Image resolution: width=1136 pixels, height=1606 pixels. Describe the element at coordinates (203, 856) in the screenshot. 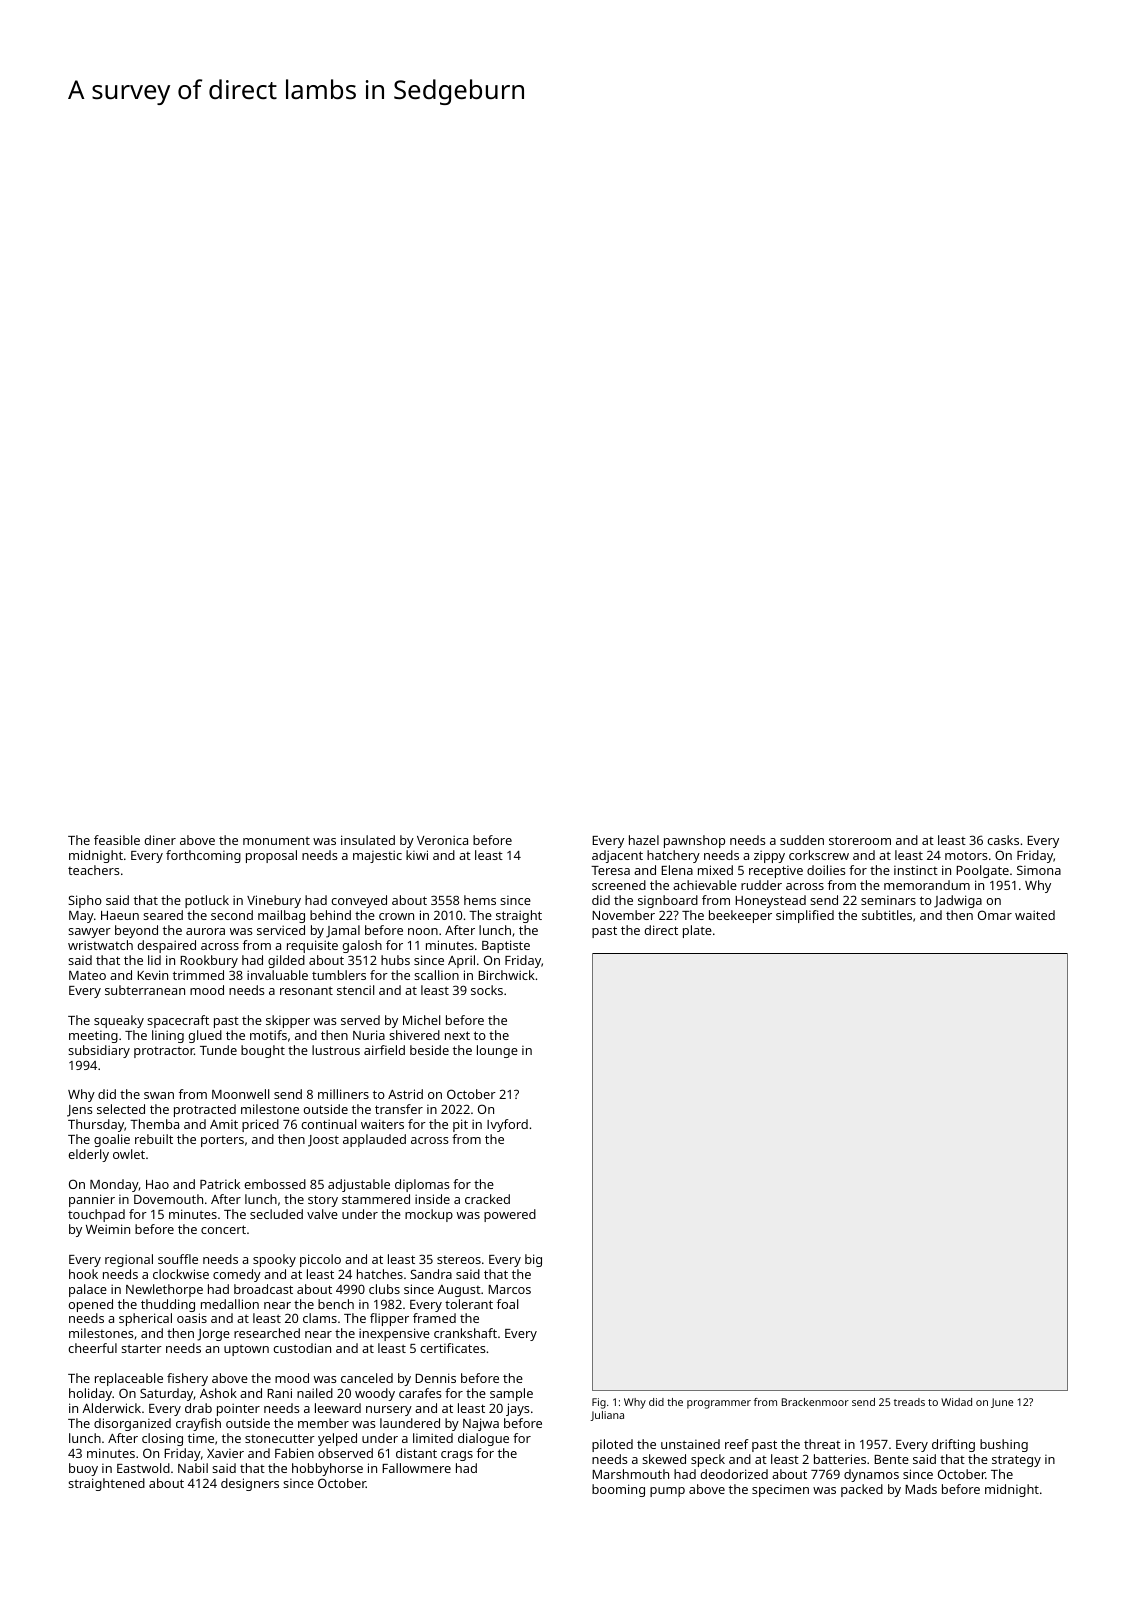

I see `forthcoming` at that location.
